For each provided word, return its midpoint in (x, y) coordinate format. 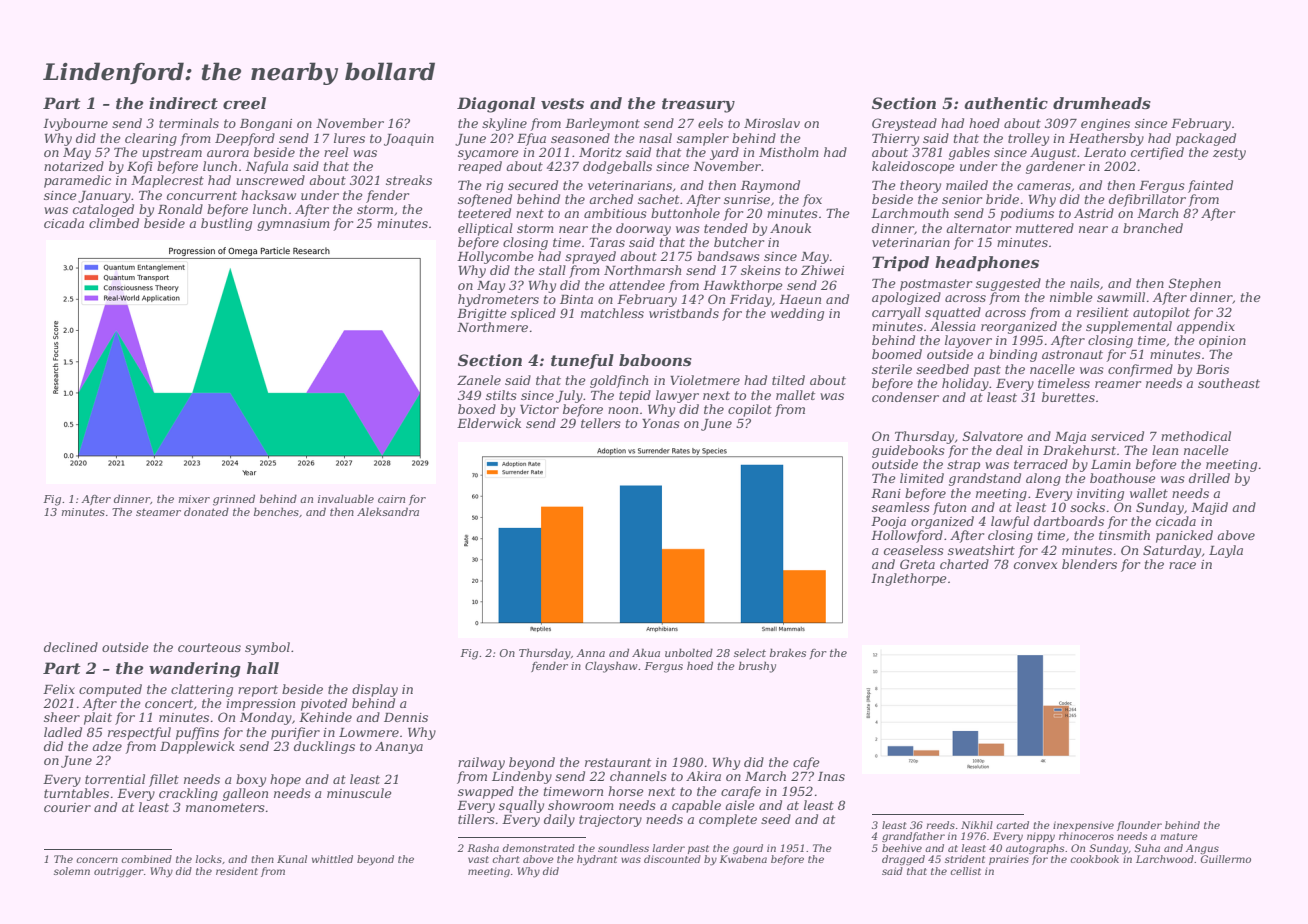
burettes (1068, 397)
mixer (194, 499)
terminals (189, 123)
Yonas (661, 423)
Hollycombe (495, 257)
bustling (226, 224)
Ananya (399, 748)
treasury (698, 105)
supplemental (1129, 327)
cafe (806, 763)
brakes (788, 652)
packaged (1206, 139)
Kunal (292, 859)
